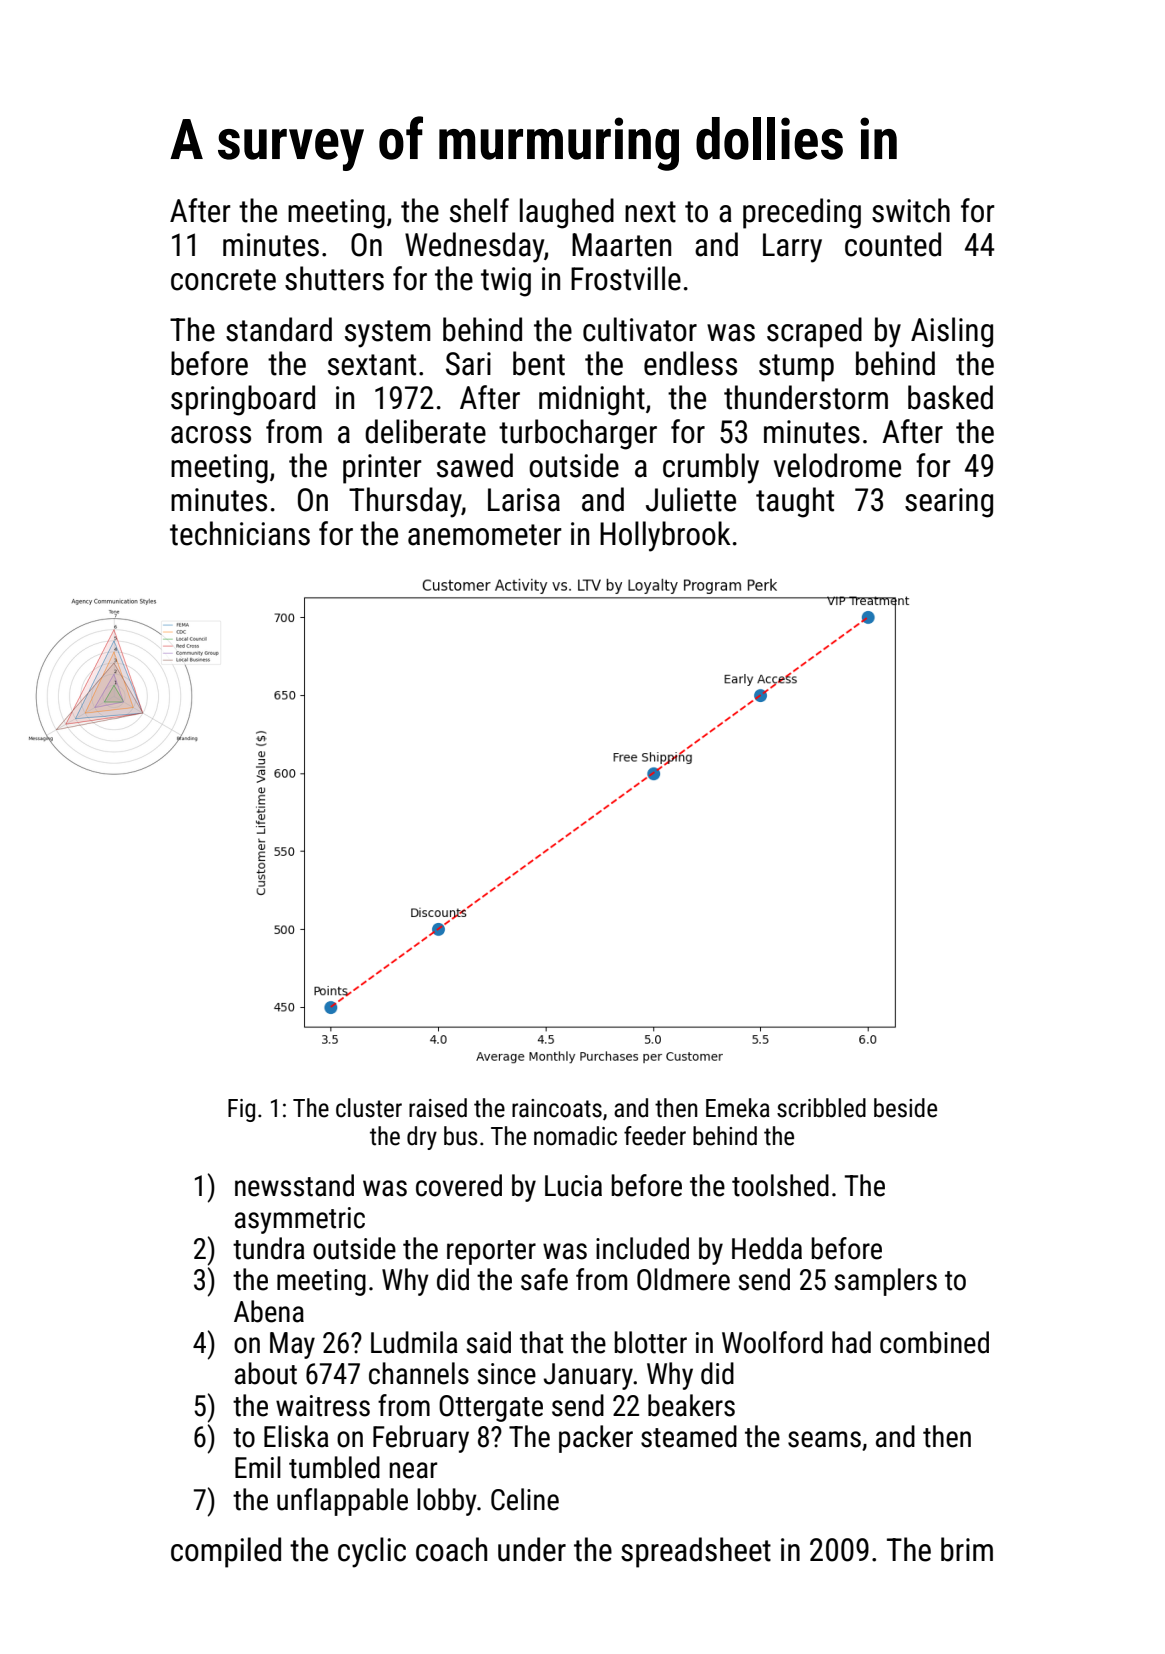 This screenshot has height=1654, width=1165. What do you see at coordinates (524, 500) in the screenshot?
I see `Larisa` at bounding box center [524, 500].
